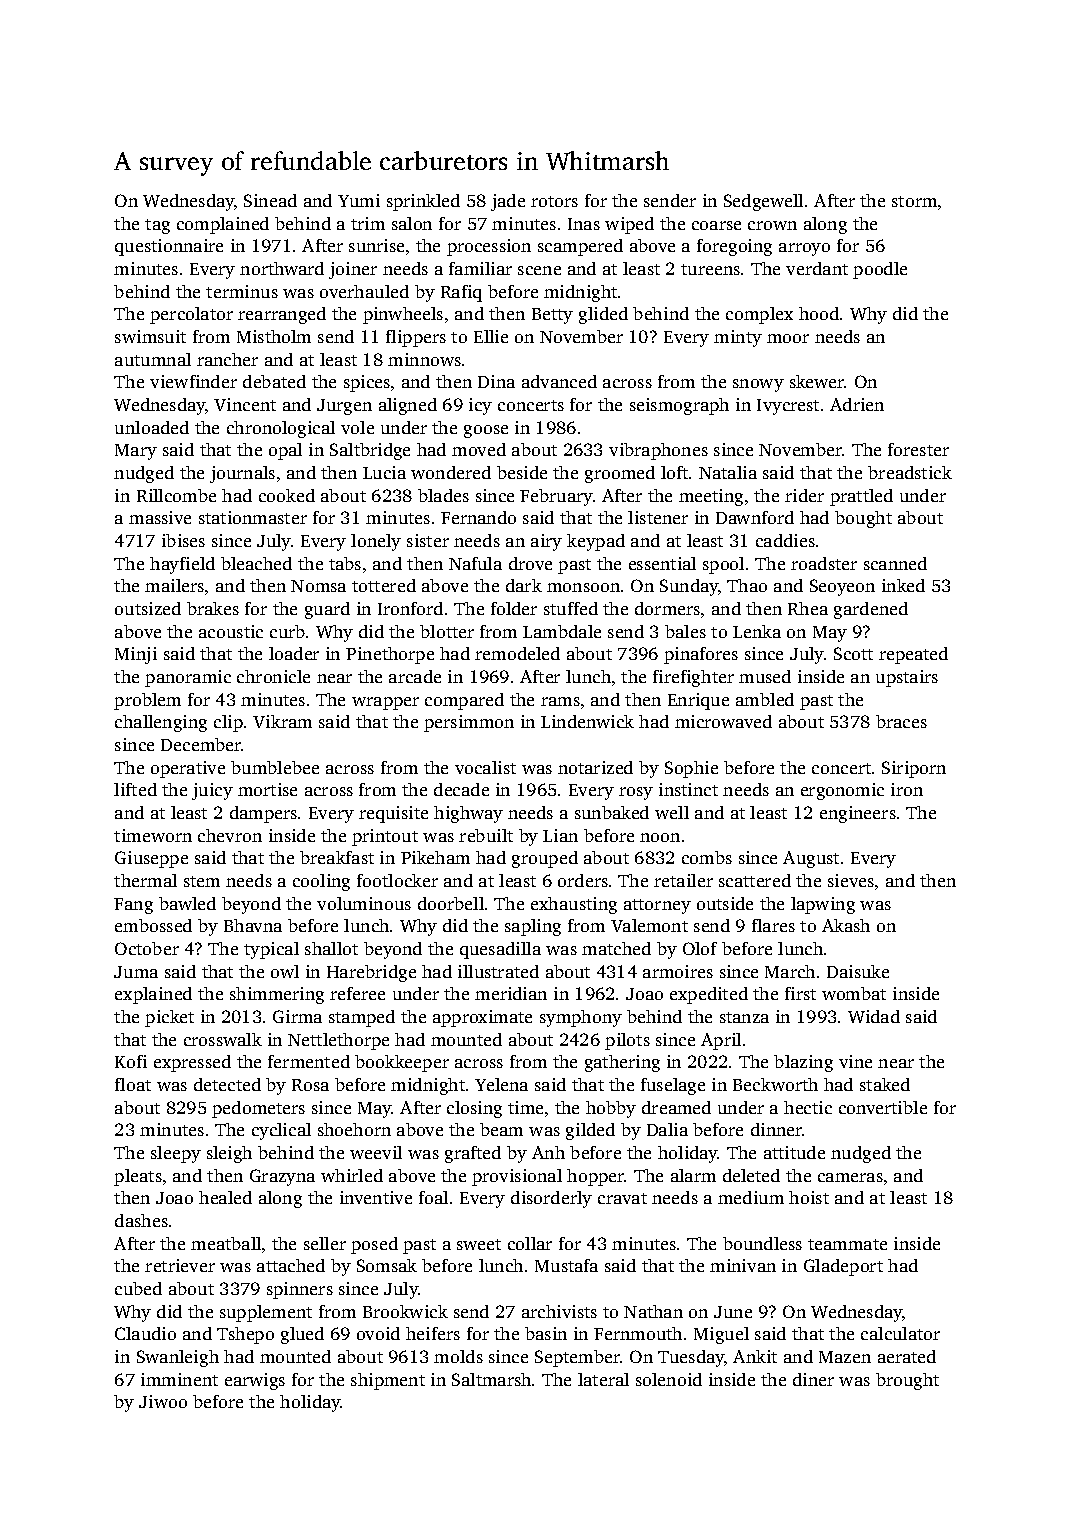 The height and width of the document is (1524, 1073). Describe the element at coordinates (266, 1313) in the document. I see `supplement` at that location.
